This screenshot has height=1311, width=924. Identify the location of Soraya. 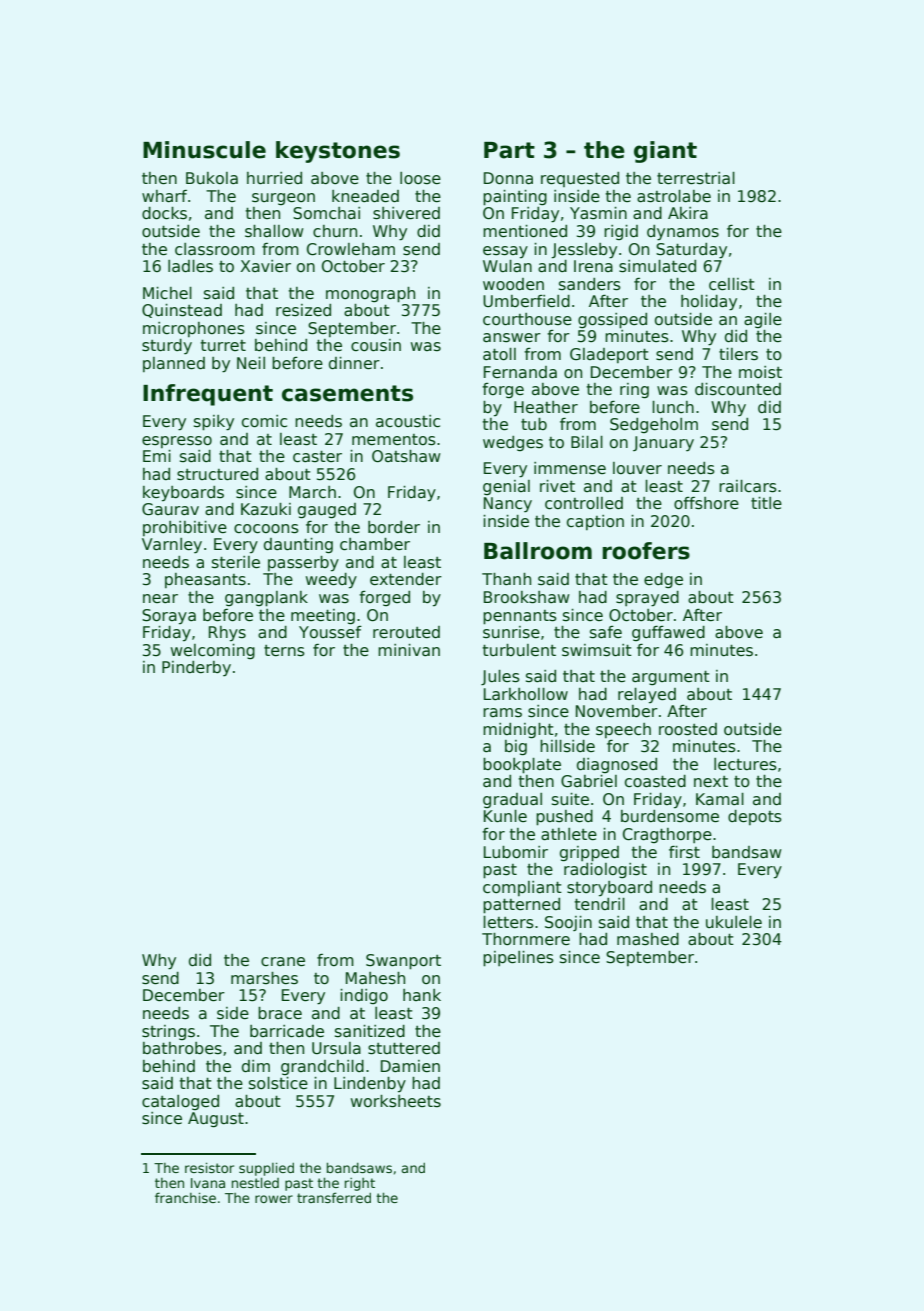
(169, 617).
